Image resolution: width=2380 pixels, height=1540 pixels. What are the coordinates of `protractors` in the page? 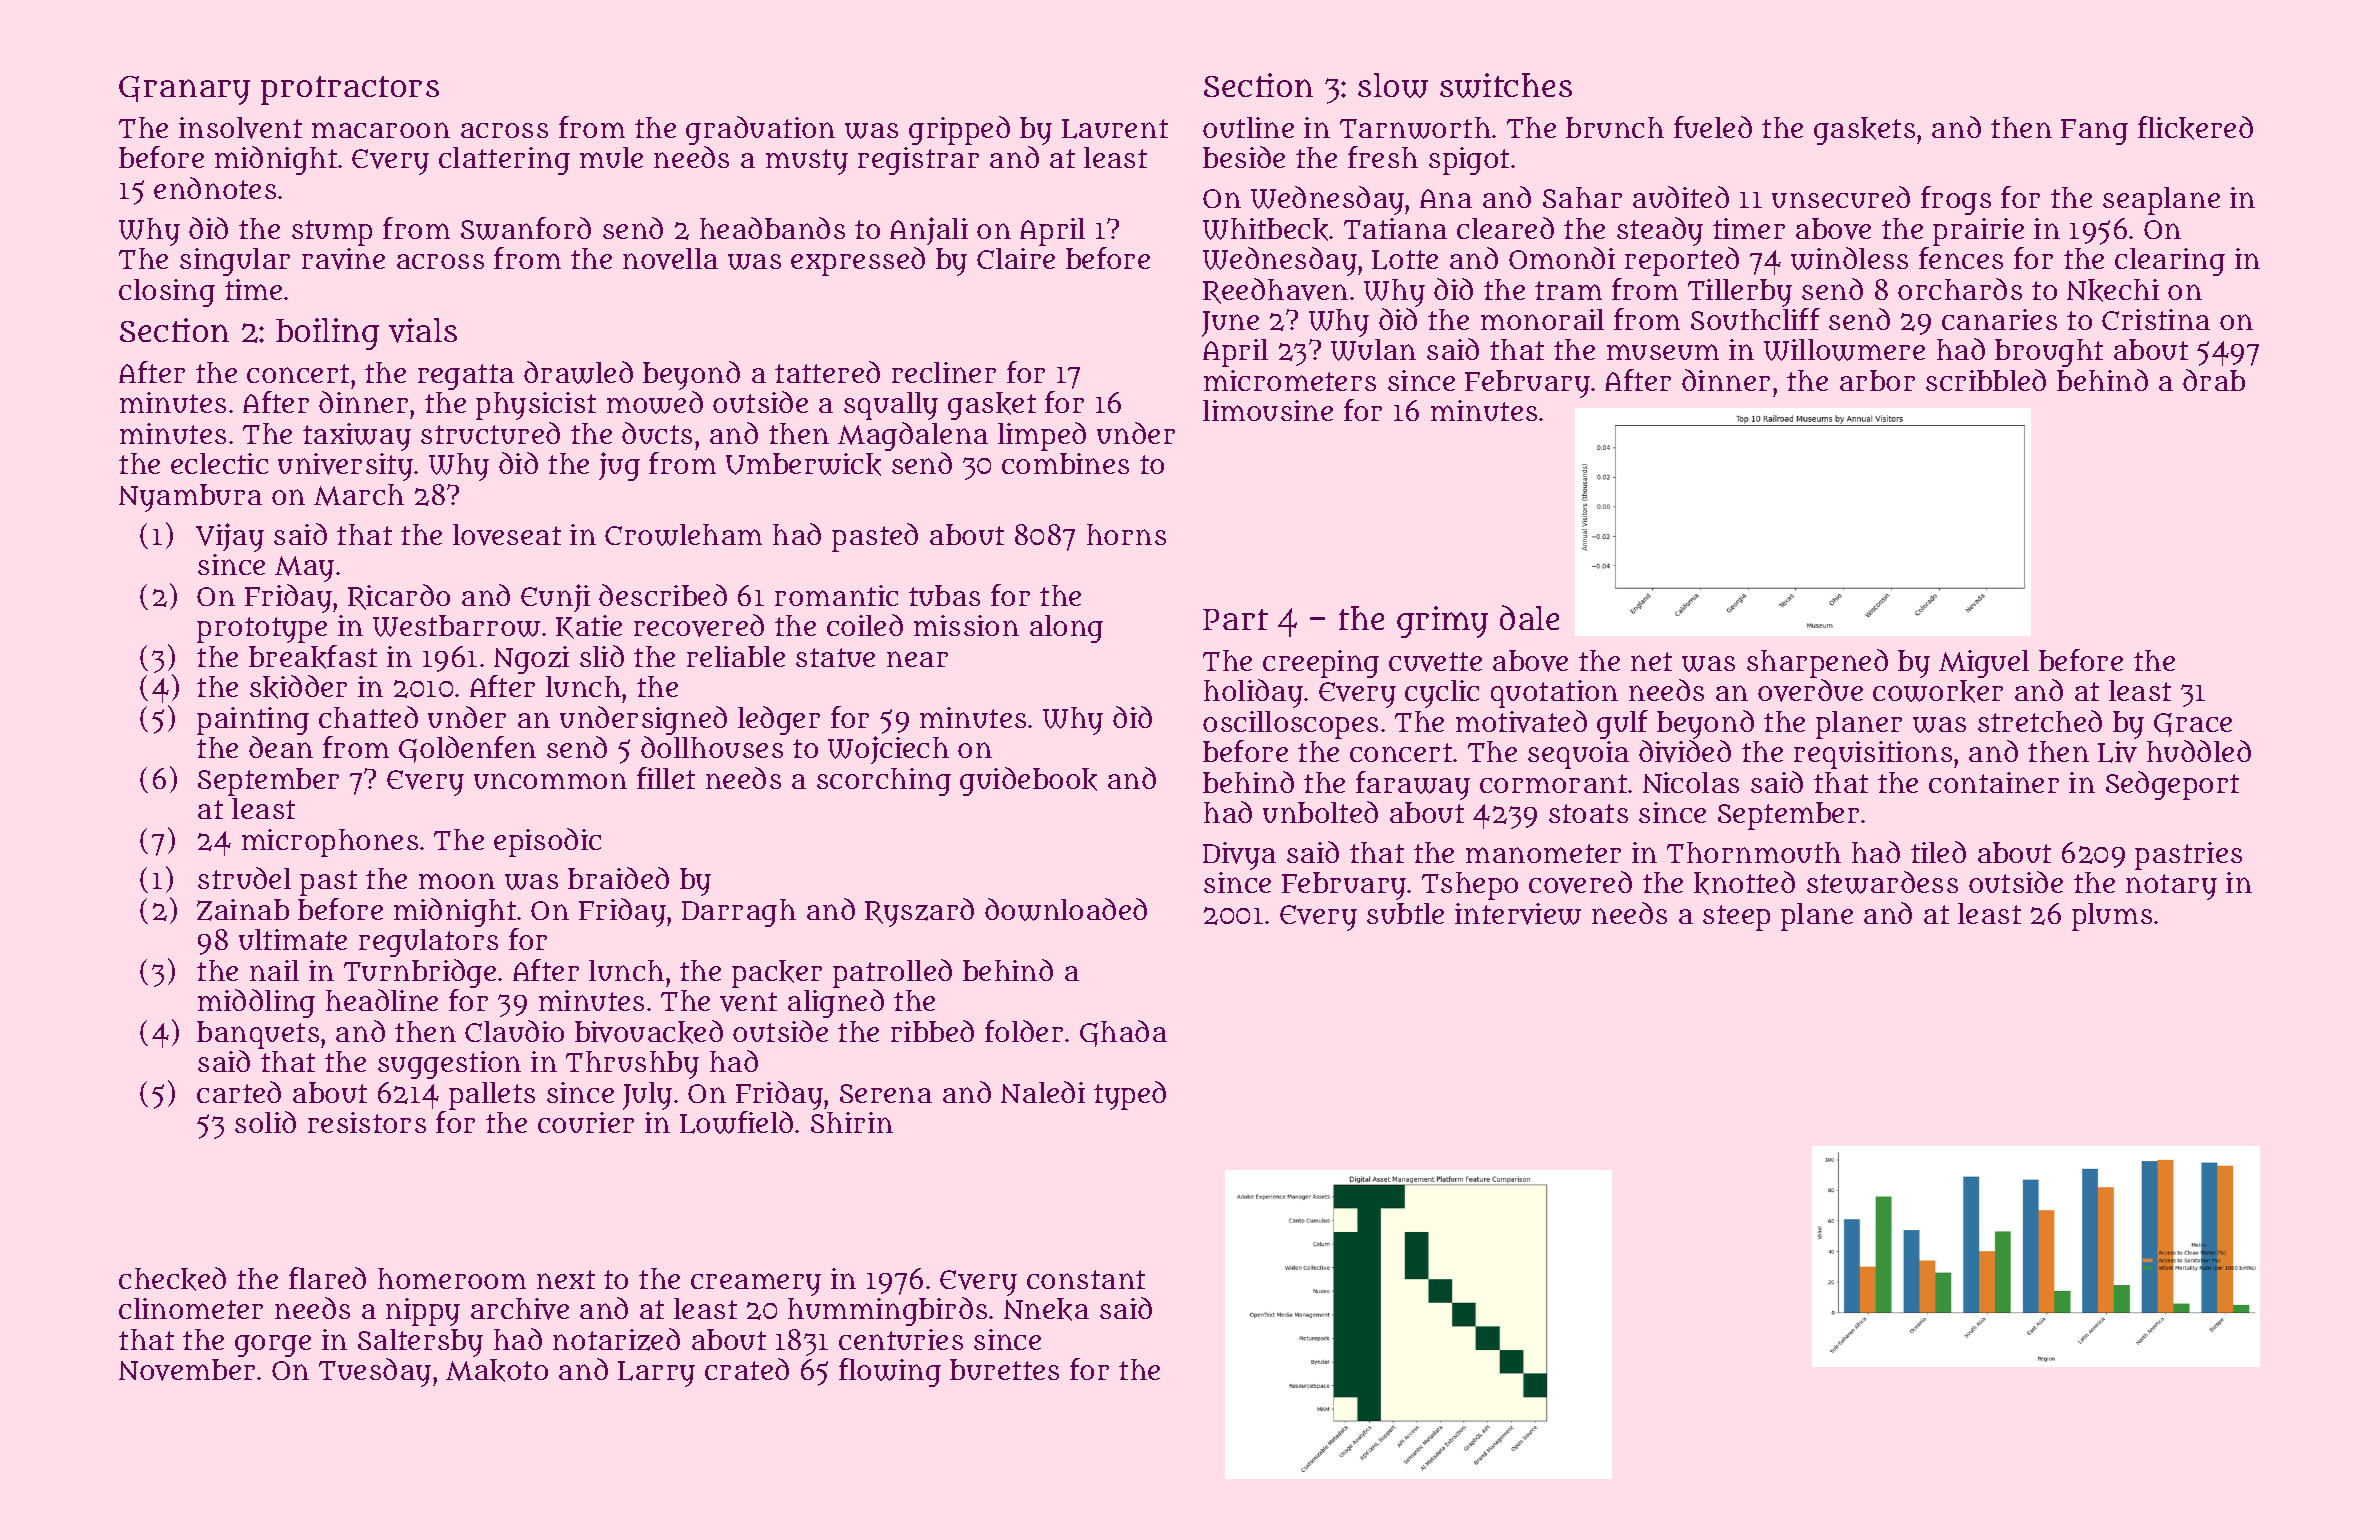 It's located at (350, 90).
